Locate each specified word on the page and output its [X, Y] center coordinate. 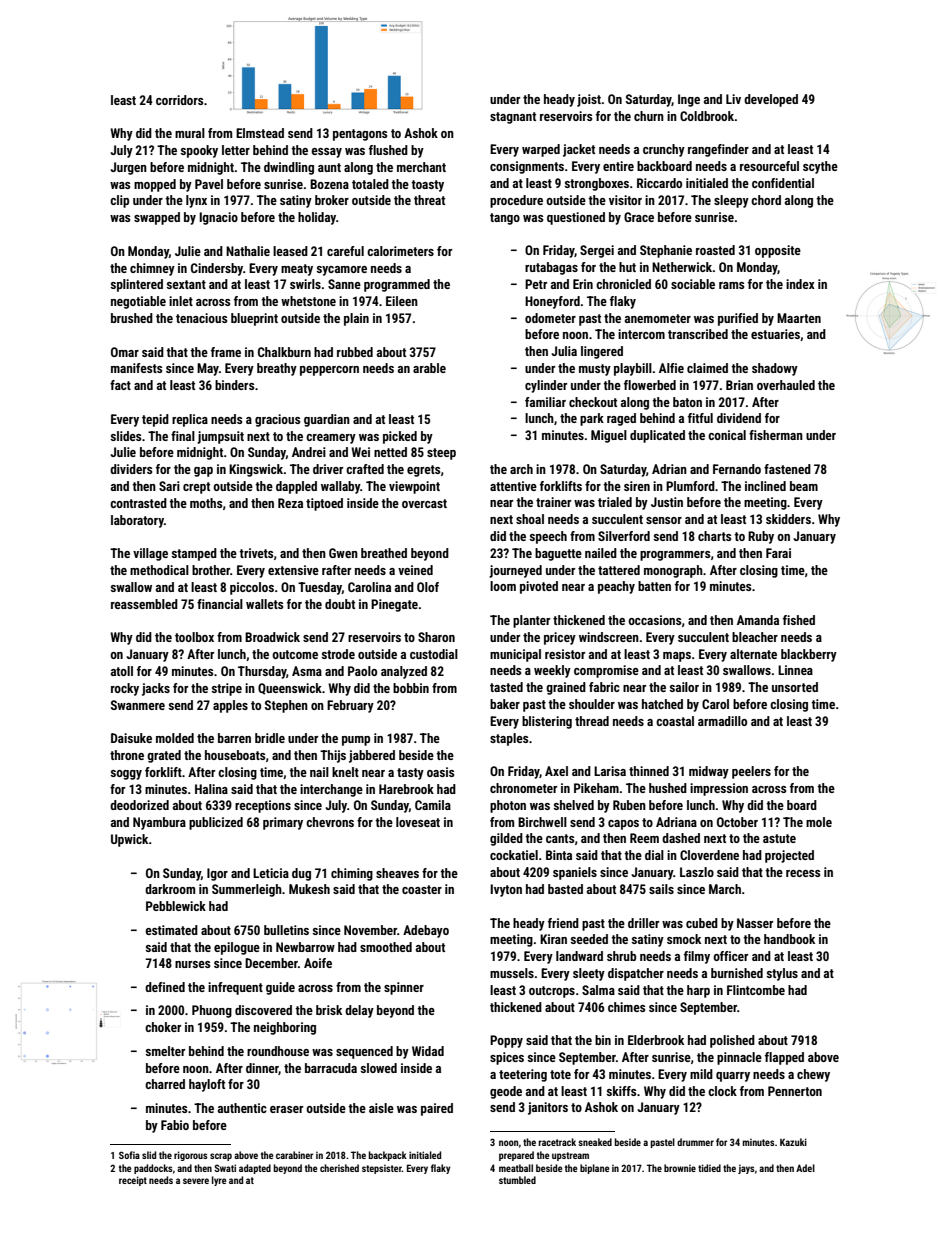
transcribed [698, 334]
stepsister [382, 1169]
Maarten [799, 318]
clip [119, 201]
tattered [619, 570]
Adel [805, 1168]
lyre [219, 1181]
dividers [131, 469]
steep [441, 454]
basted [565, 889]
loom [503, 586]
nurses [192, 964]
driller [643, 923]
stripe [227, 689]
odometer [550, 318]
